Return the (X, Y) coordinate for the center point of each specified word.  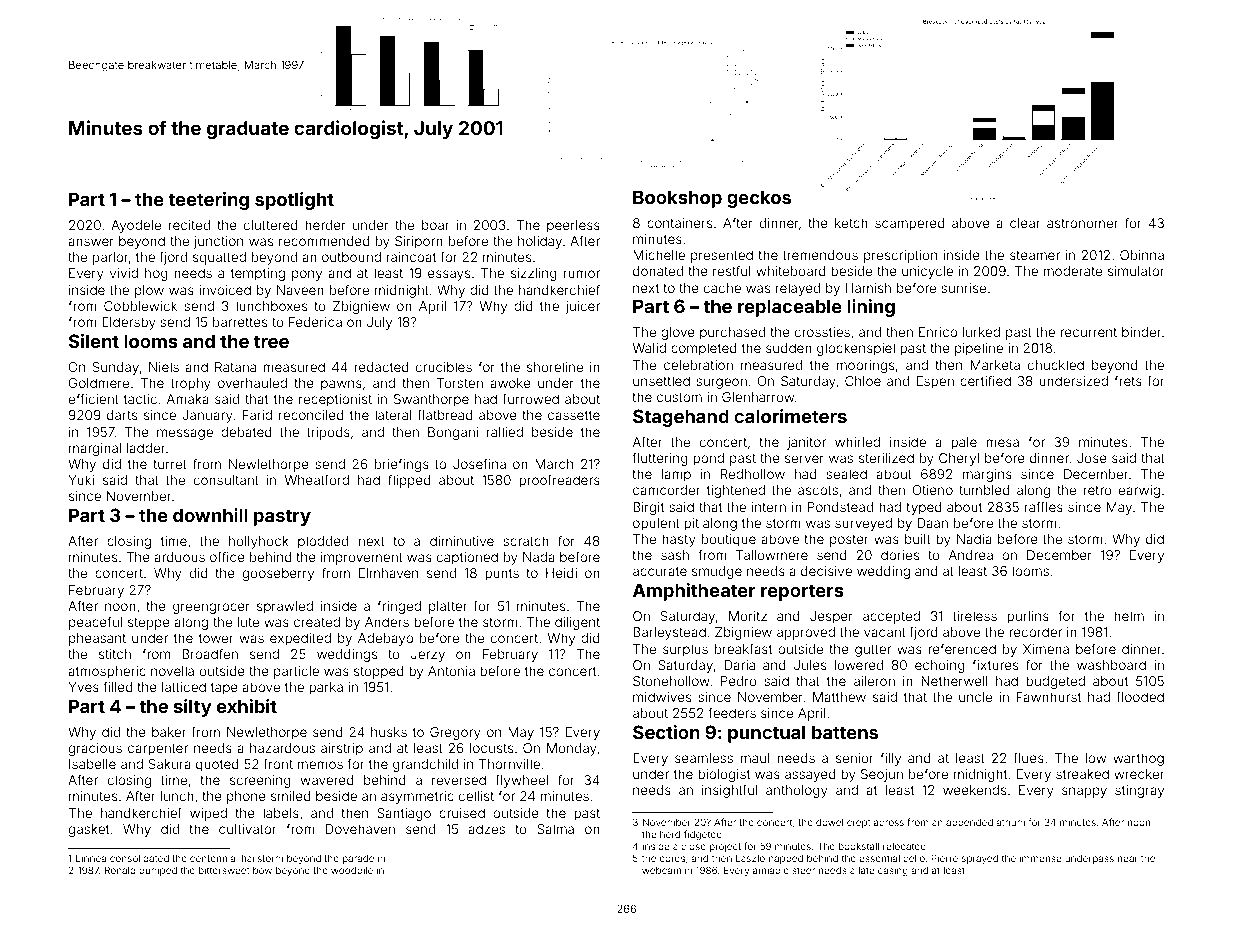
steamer (1035, 255)
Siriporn (419, 242)
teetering (208, 201)
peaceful (95, 623)
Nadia (974, 539)
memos (320, 765)
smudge (717, 572)
